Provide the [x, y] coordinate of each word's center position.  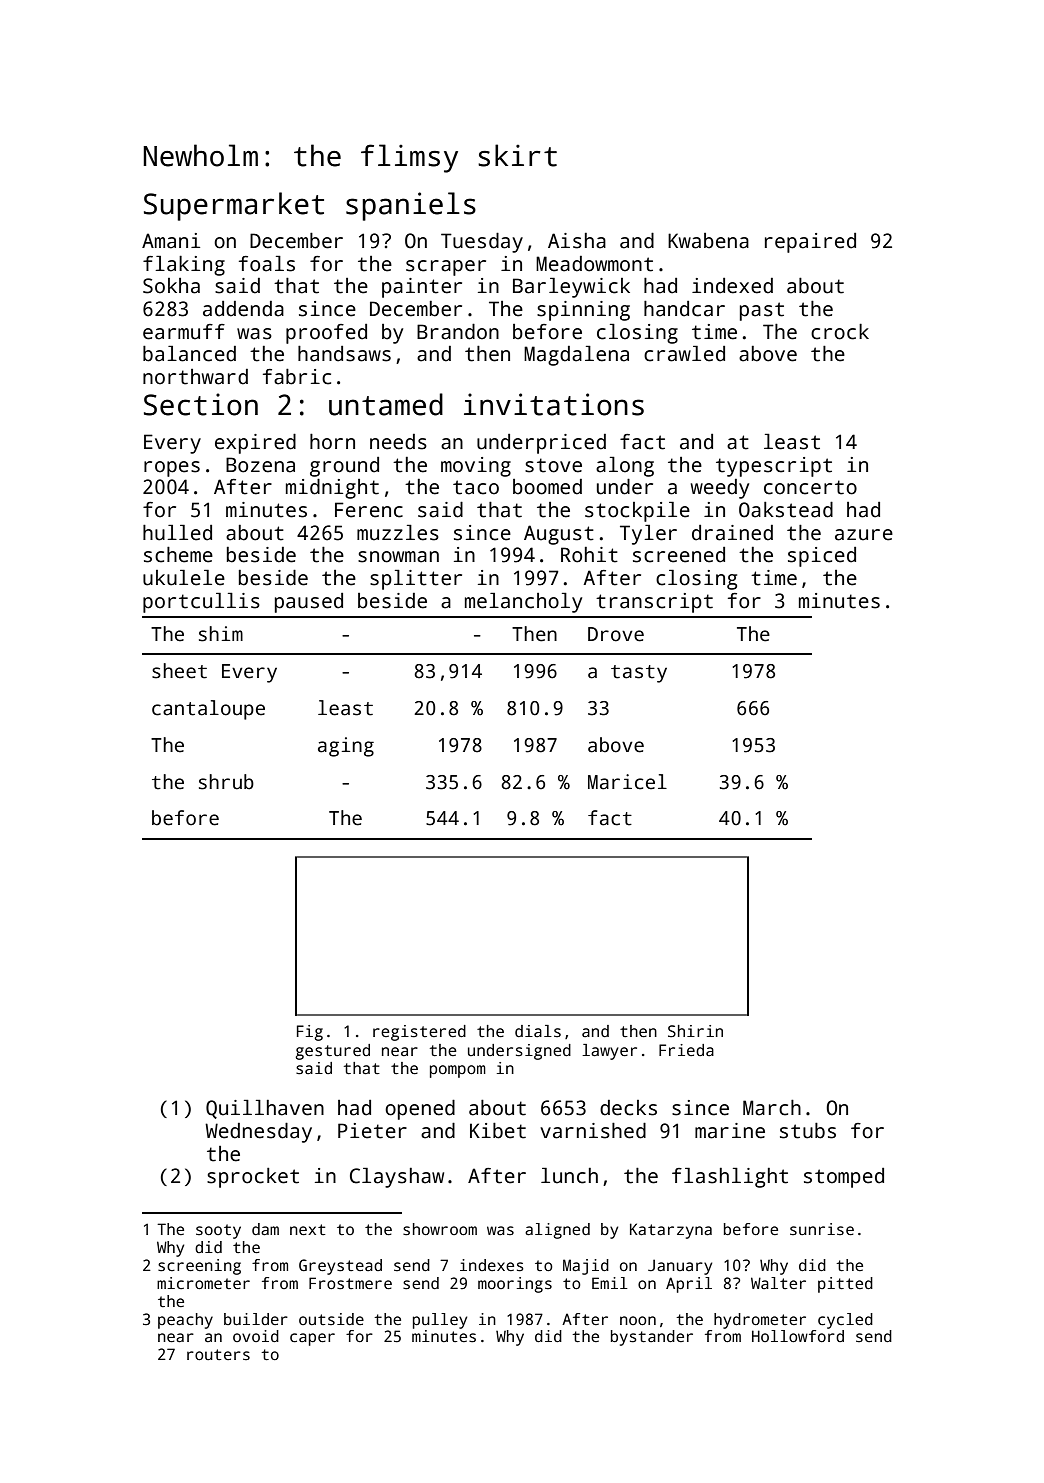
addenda [243, 309]
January [680, 1267]
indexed [732, 286]
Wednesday [258, 1133]
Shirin [695, 1031]
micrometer [203, 1283]
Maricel [627, 782]
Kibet [498, 1131]
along [625, 466]
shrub [226, 782]
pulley [440, 1321]
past [762, 311]
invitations [554, 404]
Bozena [260, 465]
